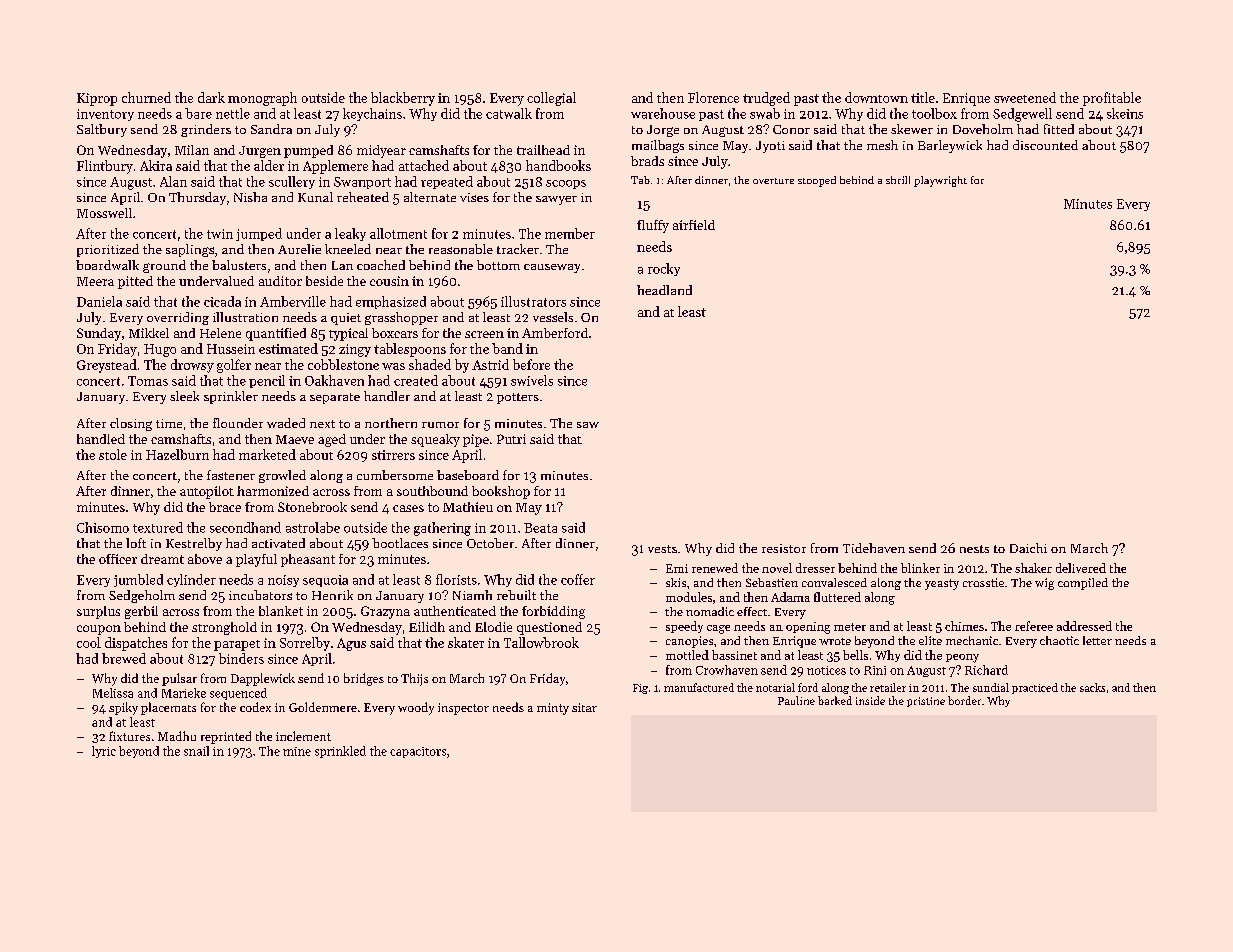 Image resolution: width=1233 pixels, height=952 pixels. What do you see at coordinates (225, 507) in the screenshot?
I see `brace` at bounding box center [225, 507].
